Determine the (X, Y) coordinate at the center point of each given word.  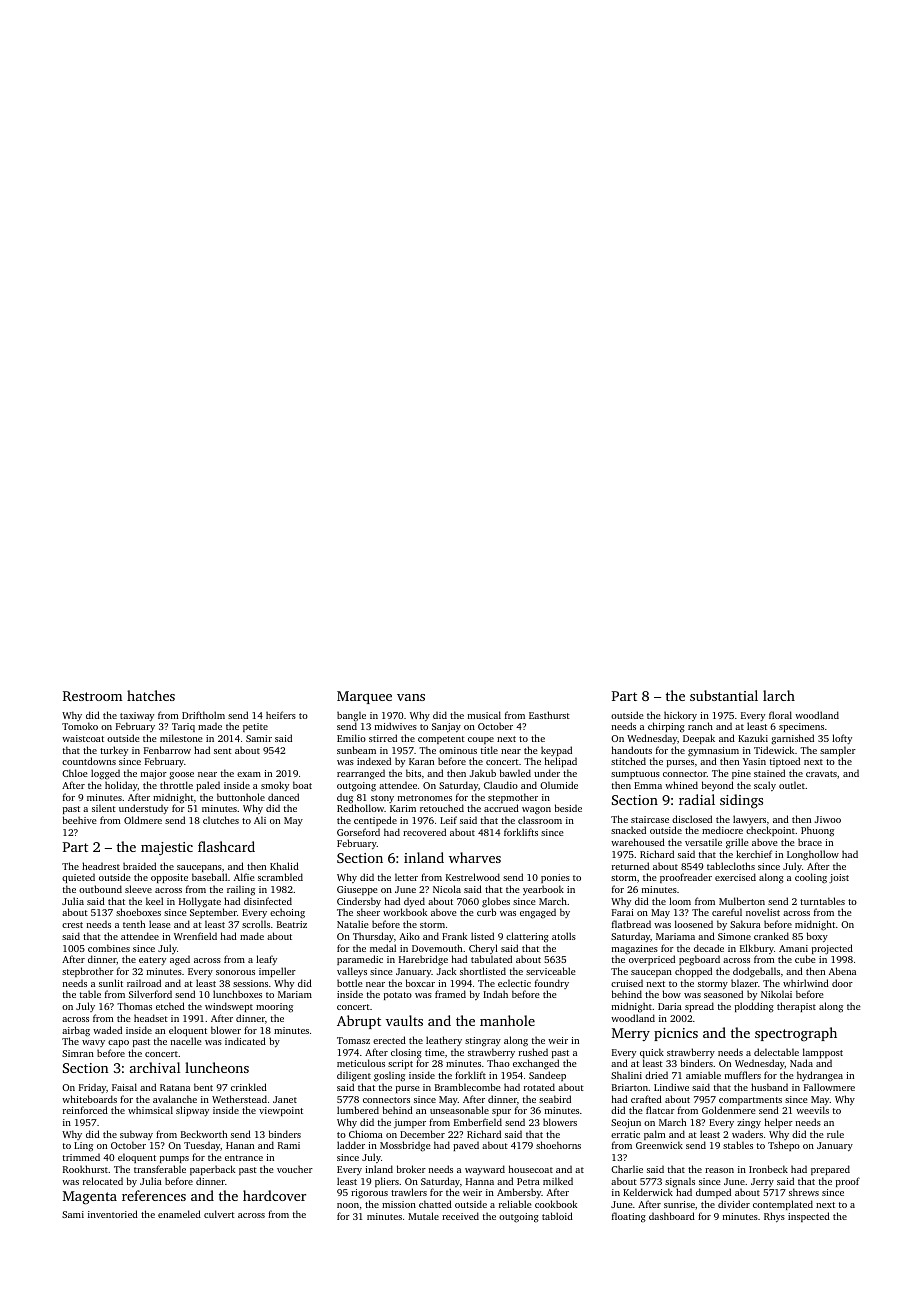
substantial (724, 695)
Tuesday (202, 1146)
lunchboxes (237, 994)
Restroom (93, 696)
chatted (435, 1204)
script (400, 1064)
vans (411, 697)
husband (769, 1087)
